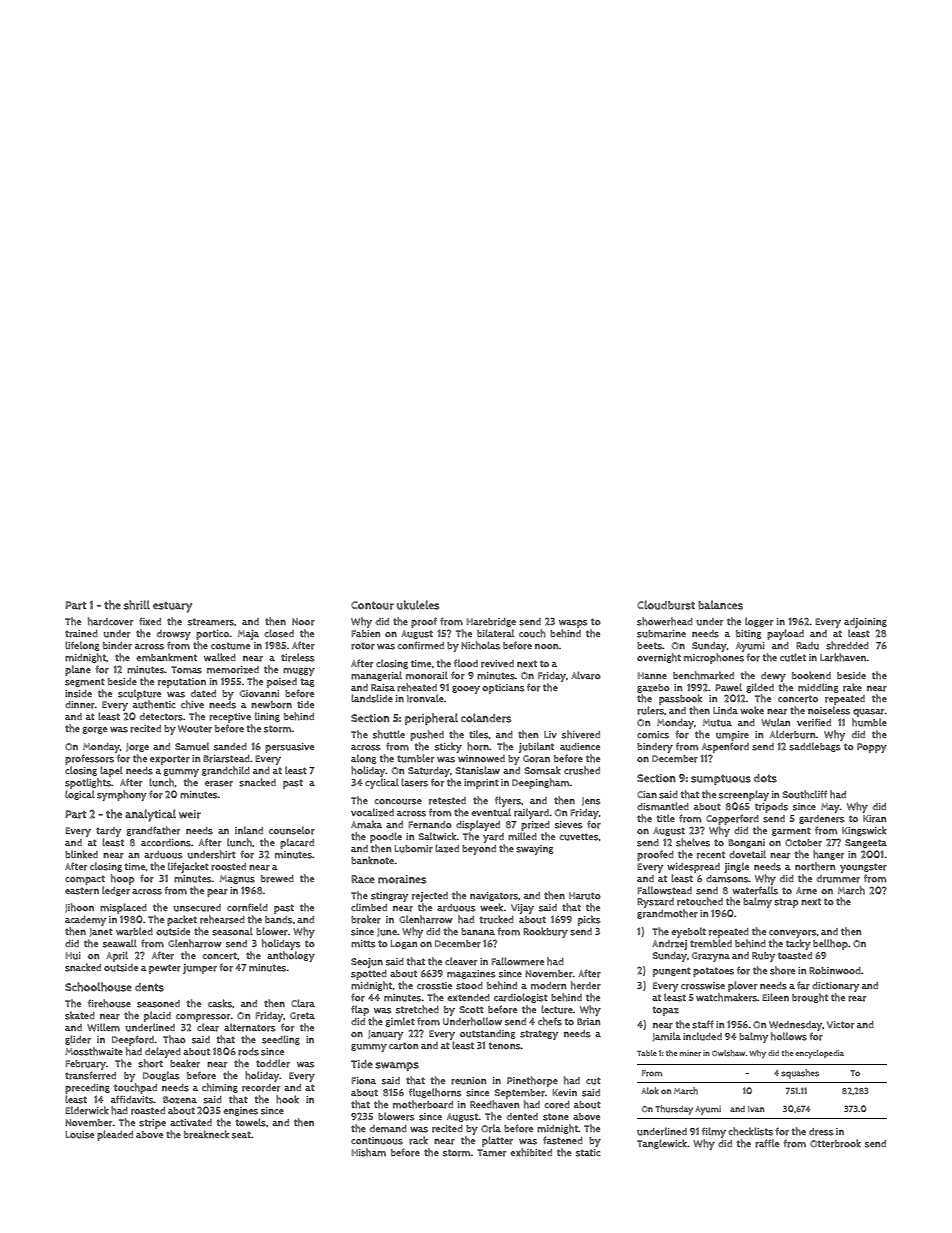  What do you see at coordinates (674, 1110) in the screenshot?
I see `Thursday` at bounding box center [674, 1110].
